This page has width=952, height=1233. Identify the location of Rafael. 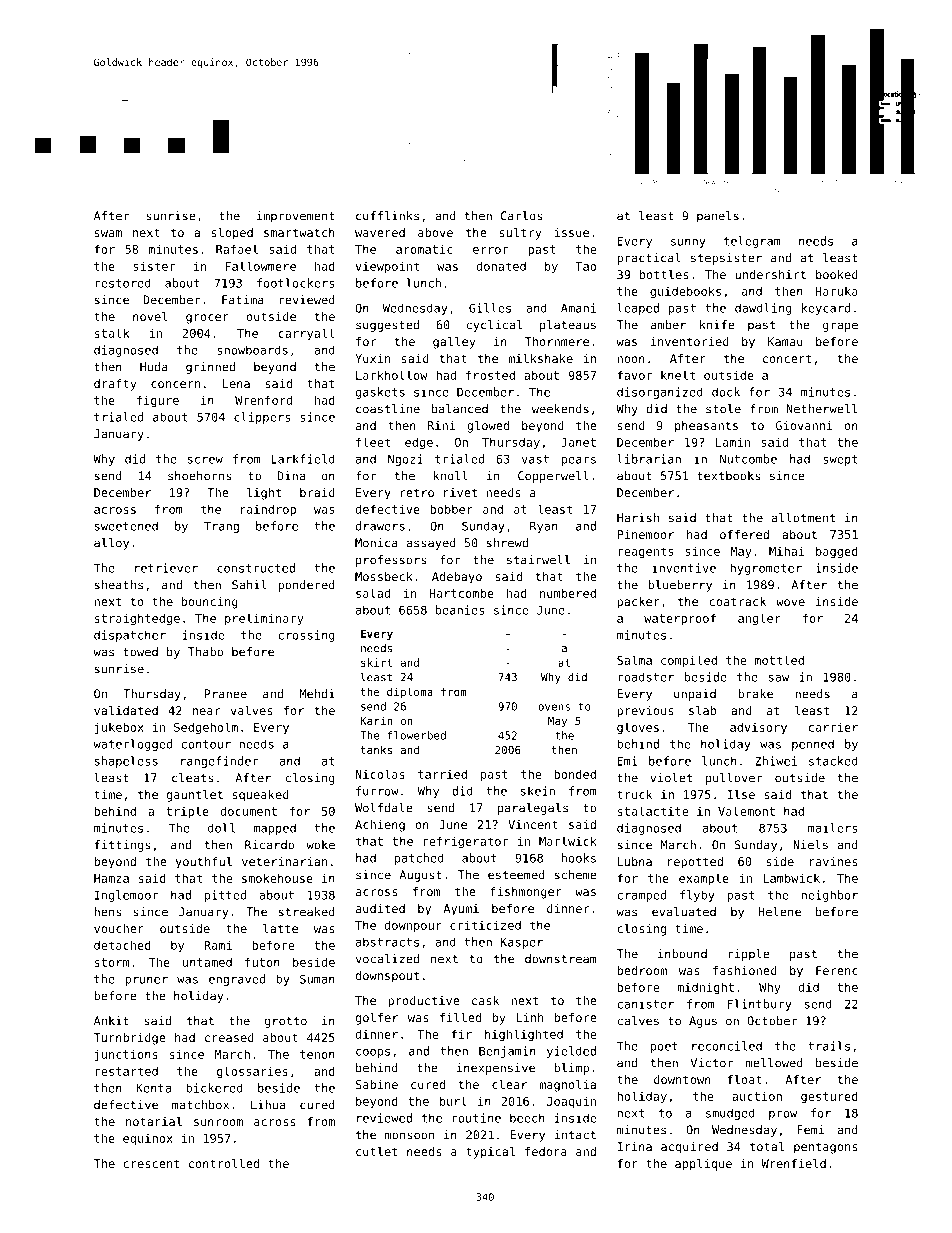
(237, 249).
